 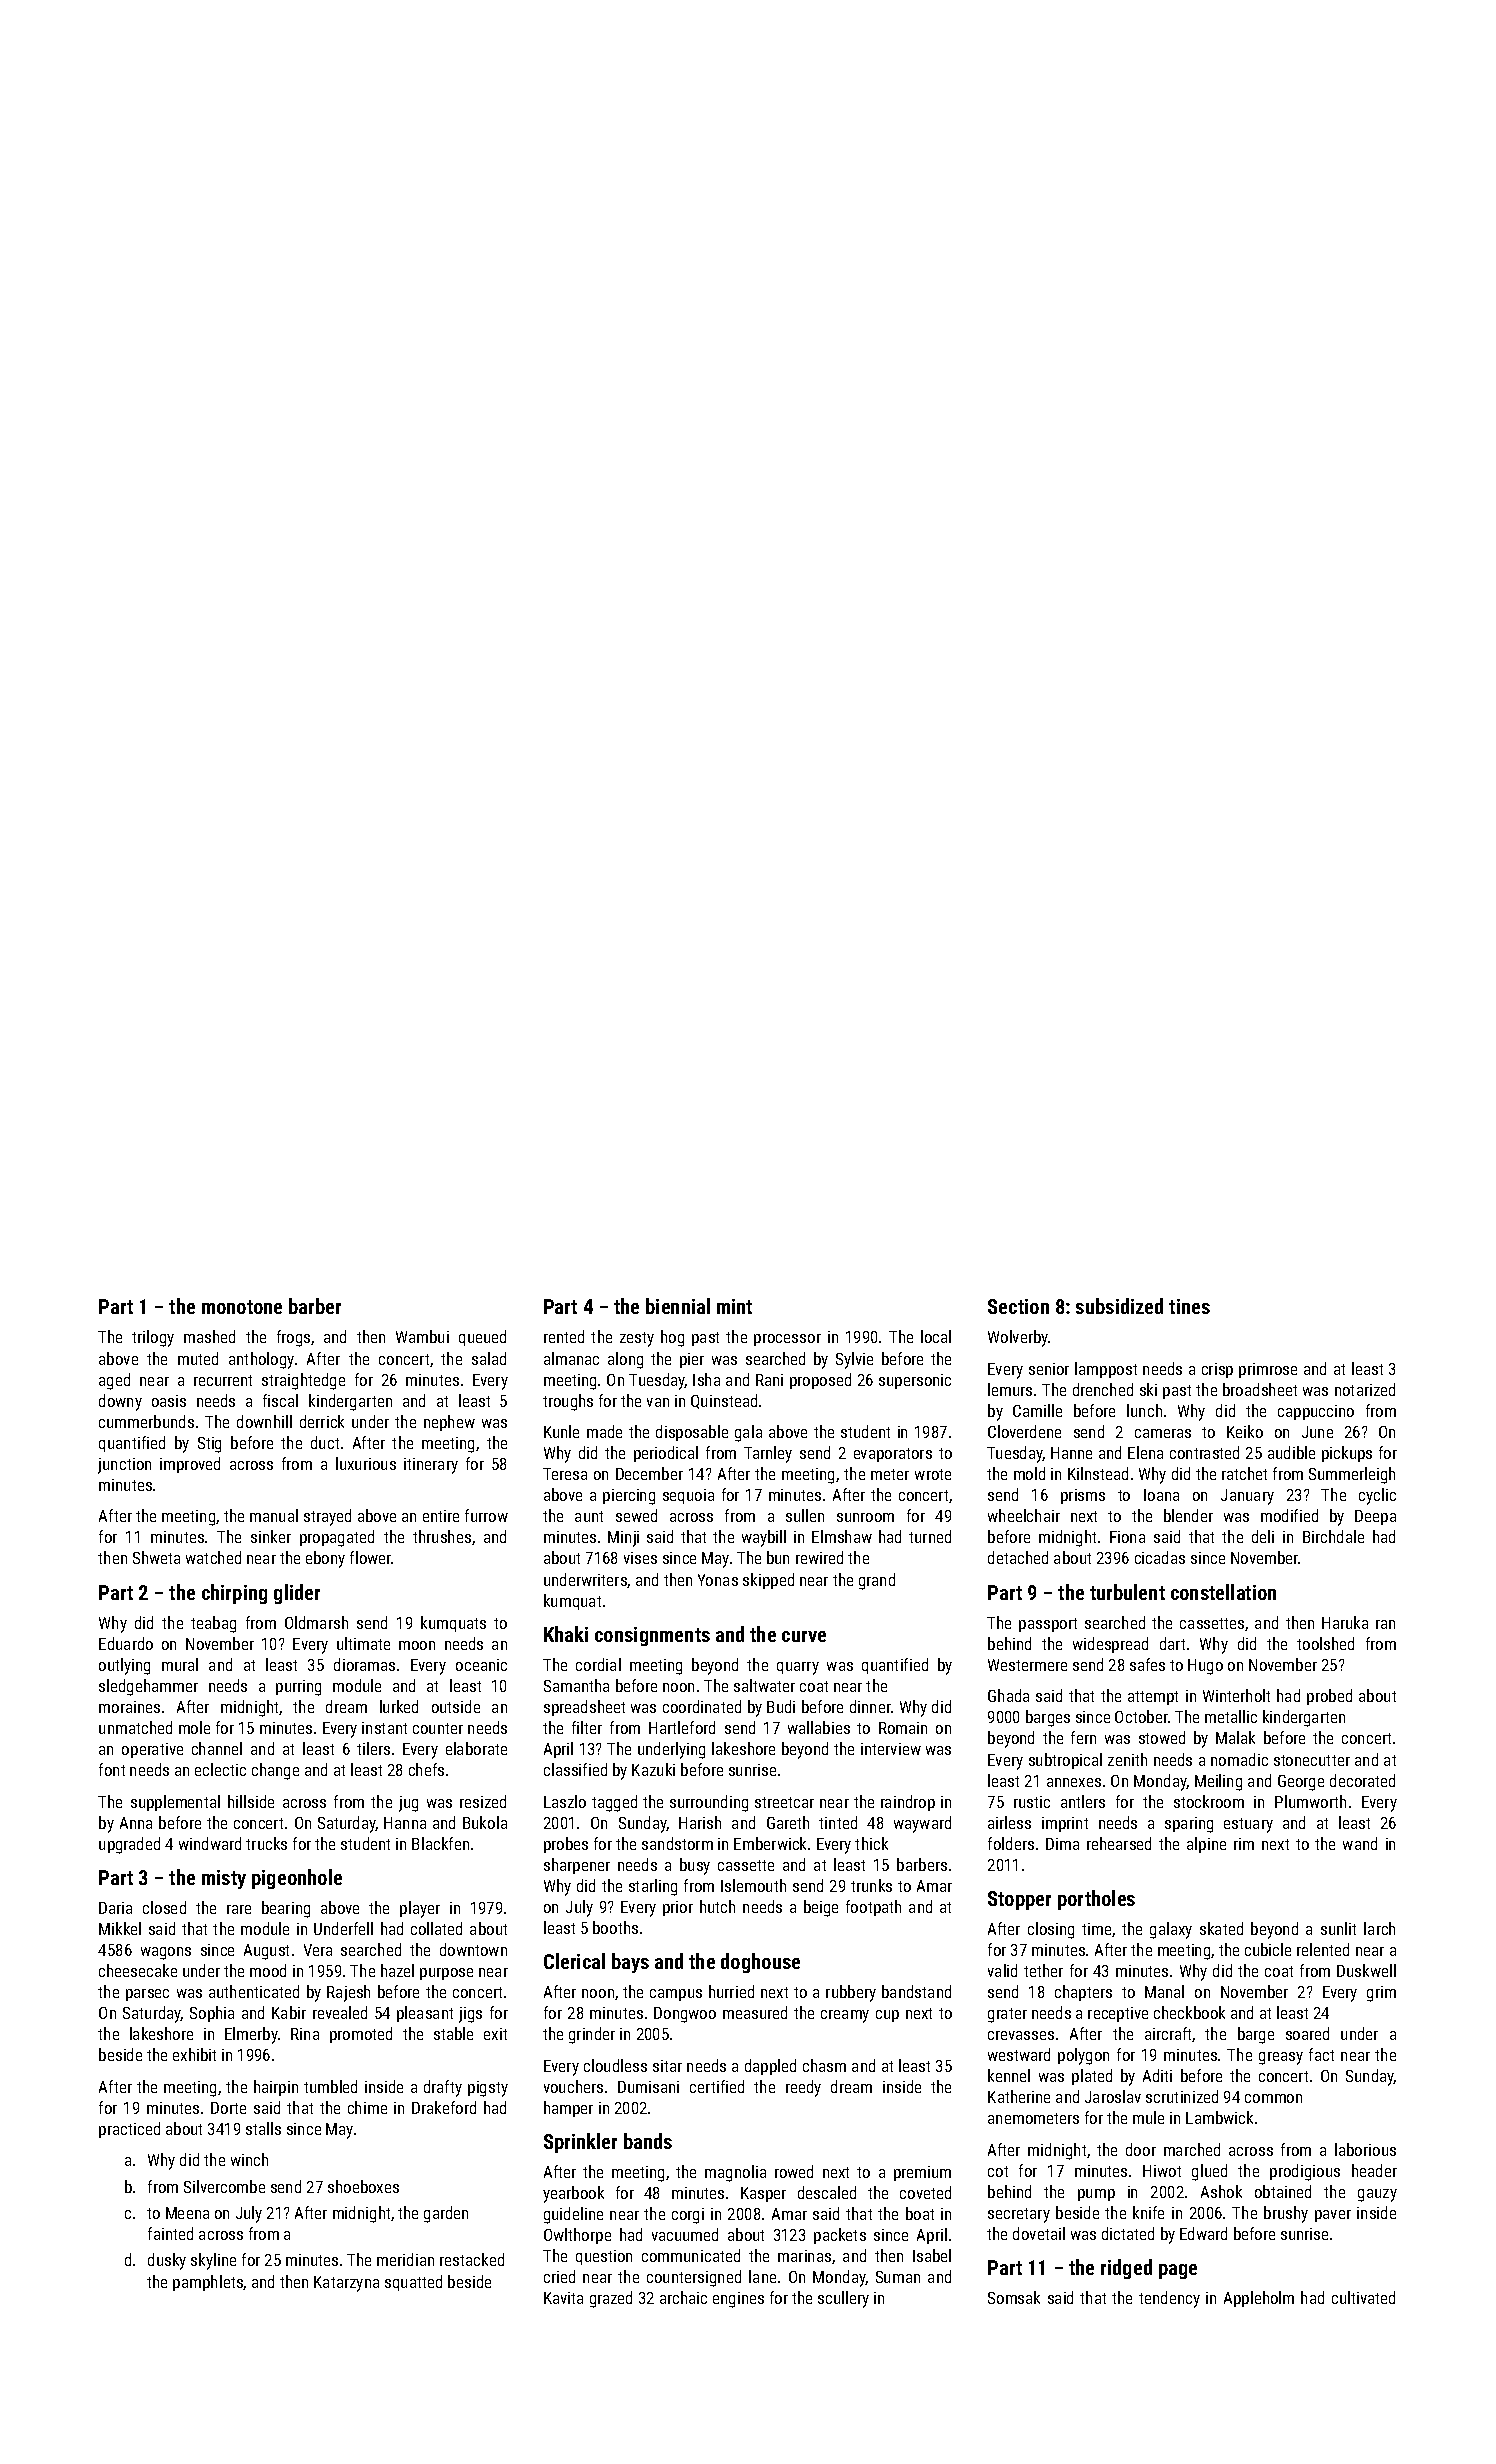 What do you see at coordinates (213, 2261) in the page?
I see `skyline` at bounding box center [213, 2261].
